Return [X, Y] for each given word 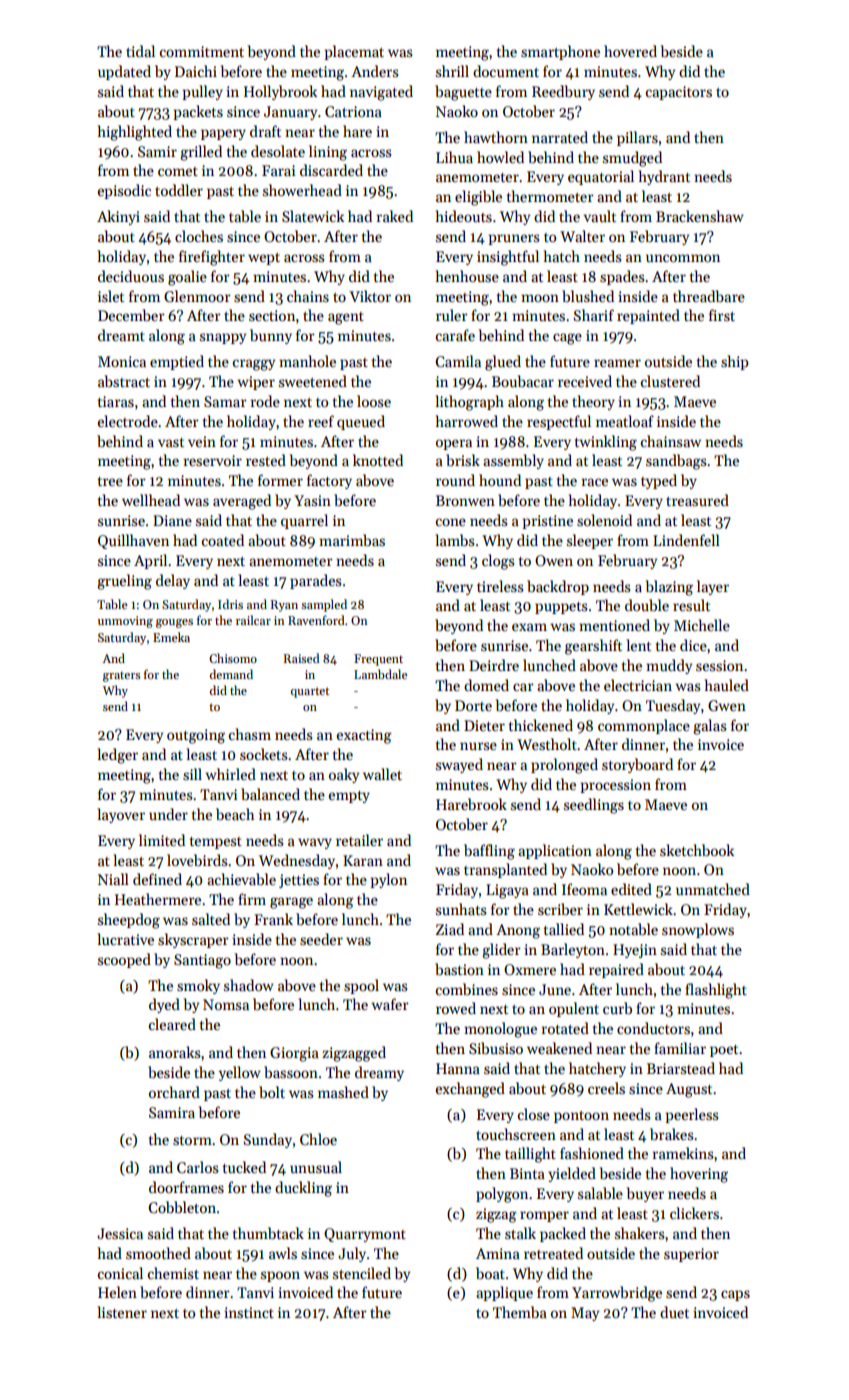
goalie [187, 278]
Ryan [284, 606]
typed [659, 481]
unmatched [713, 889]
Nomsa [226, 1004]
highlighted [134, 133]
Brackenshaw [700, 216]
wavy [315, 843]
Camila [458, 361]
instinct [249, 1312]
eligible [478, 198]
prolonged [564, 766]
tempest [216, 843]
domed [486, 685]
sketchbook [697, 850]
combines [467, 989]
